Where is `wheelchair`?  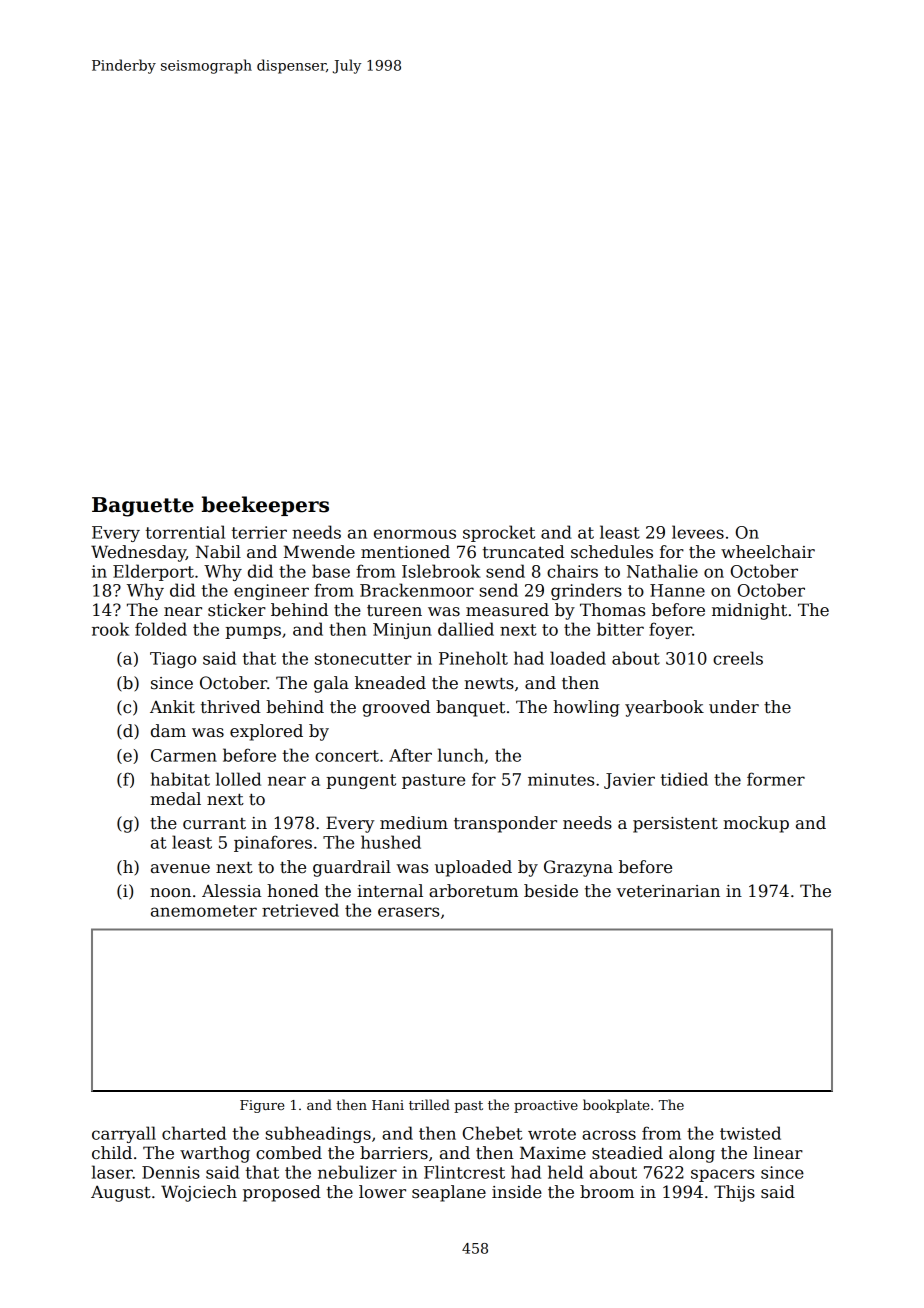 wheelchair is located at coordinates (768, 552).
